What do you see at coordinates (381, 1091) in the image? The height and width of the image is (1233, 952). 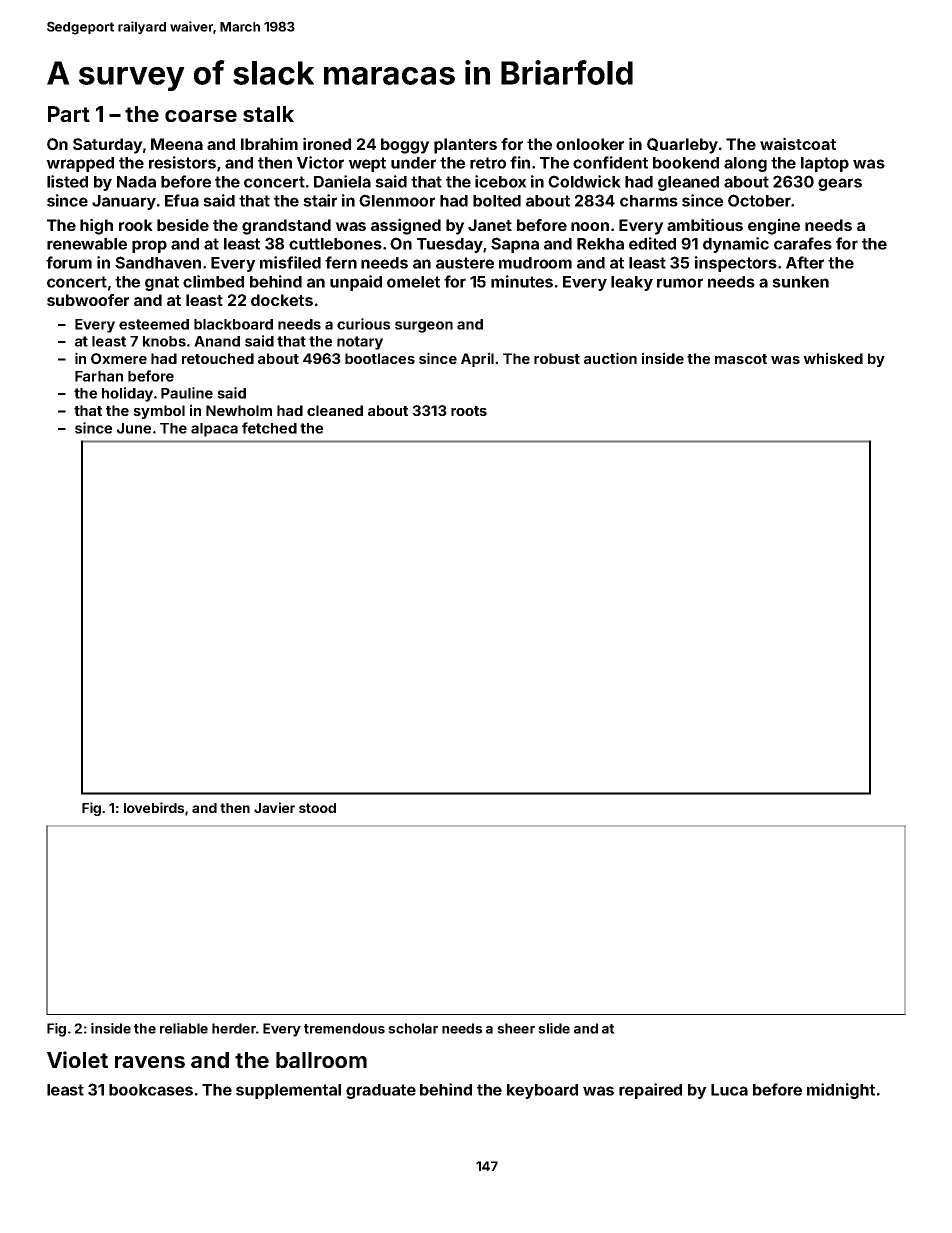 I see `graduate` at bounding box center [381, 1091].
